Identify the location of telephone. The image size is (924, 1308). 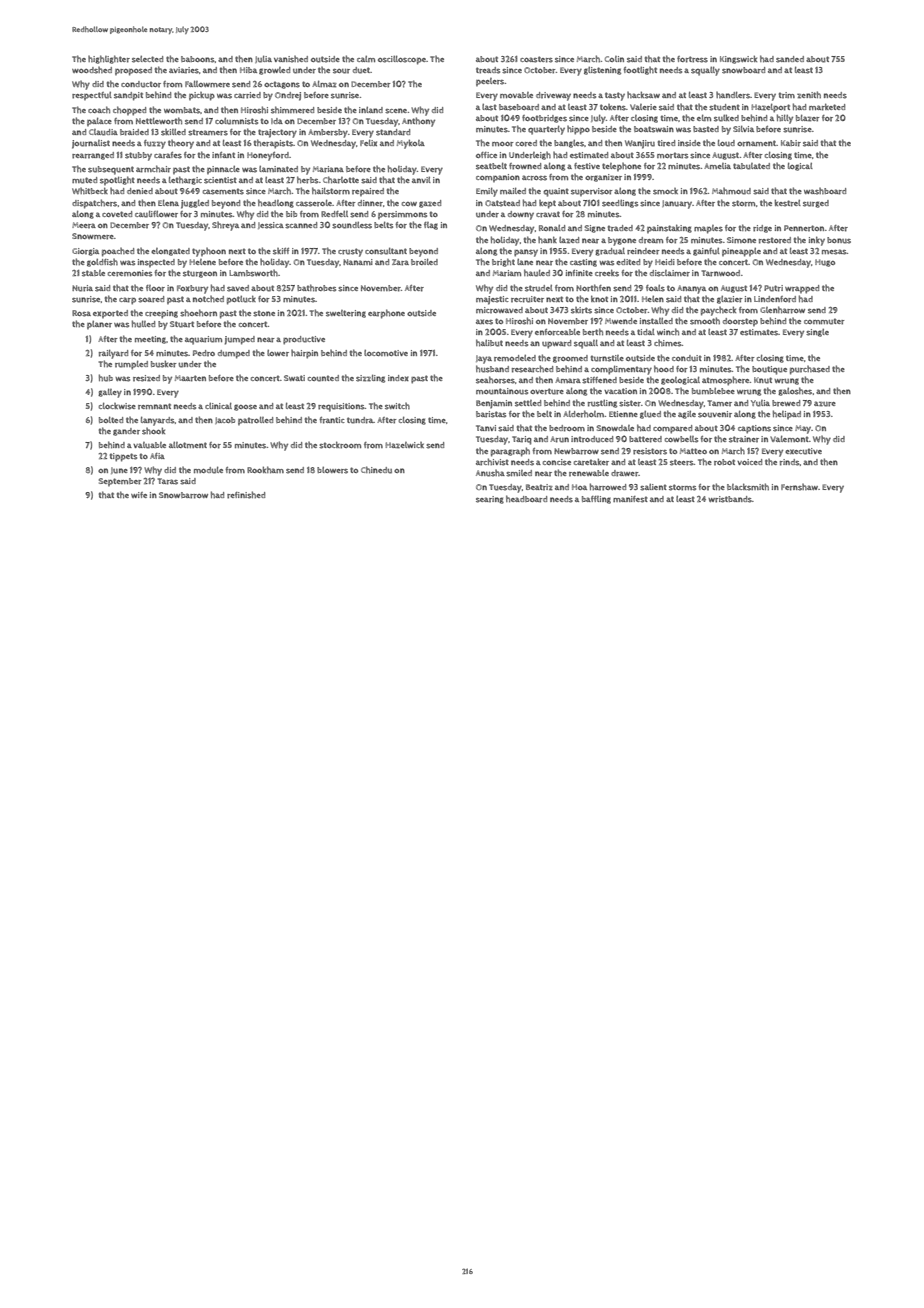
(621, 167).
